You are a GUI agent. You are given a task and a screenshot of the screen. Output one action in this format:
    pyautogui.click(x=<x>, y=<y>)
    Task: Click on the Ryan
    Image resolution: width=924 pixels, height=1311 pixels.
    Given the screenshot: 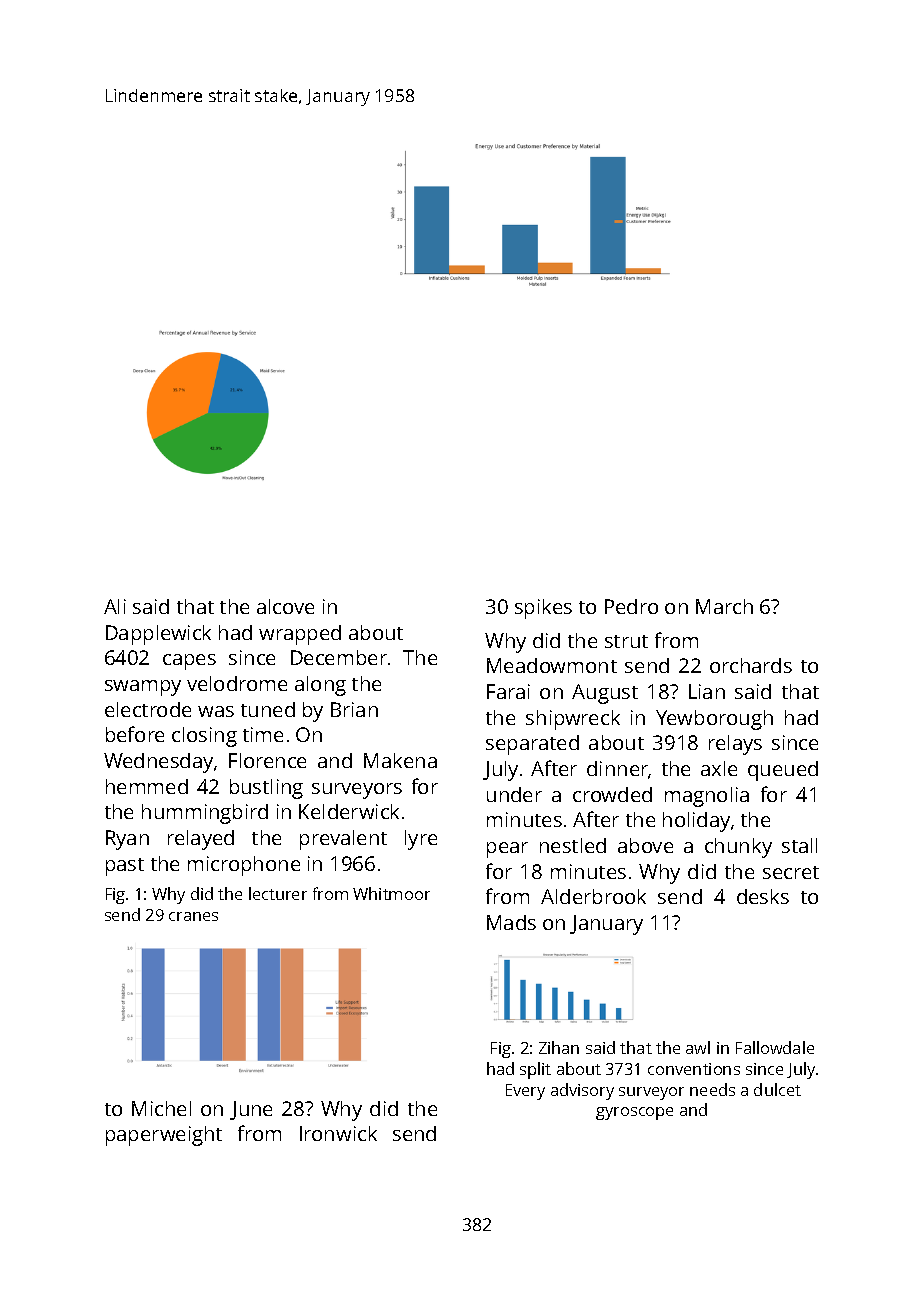 What is the action you would take?
    pyautogui.click(x=127, y=840)
